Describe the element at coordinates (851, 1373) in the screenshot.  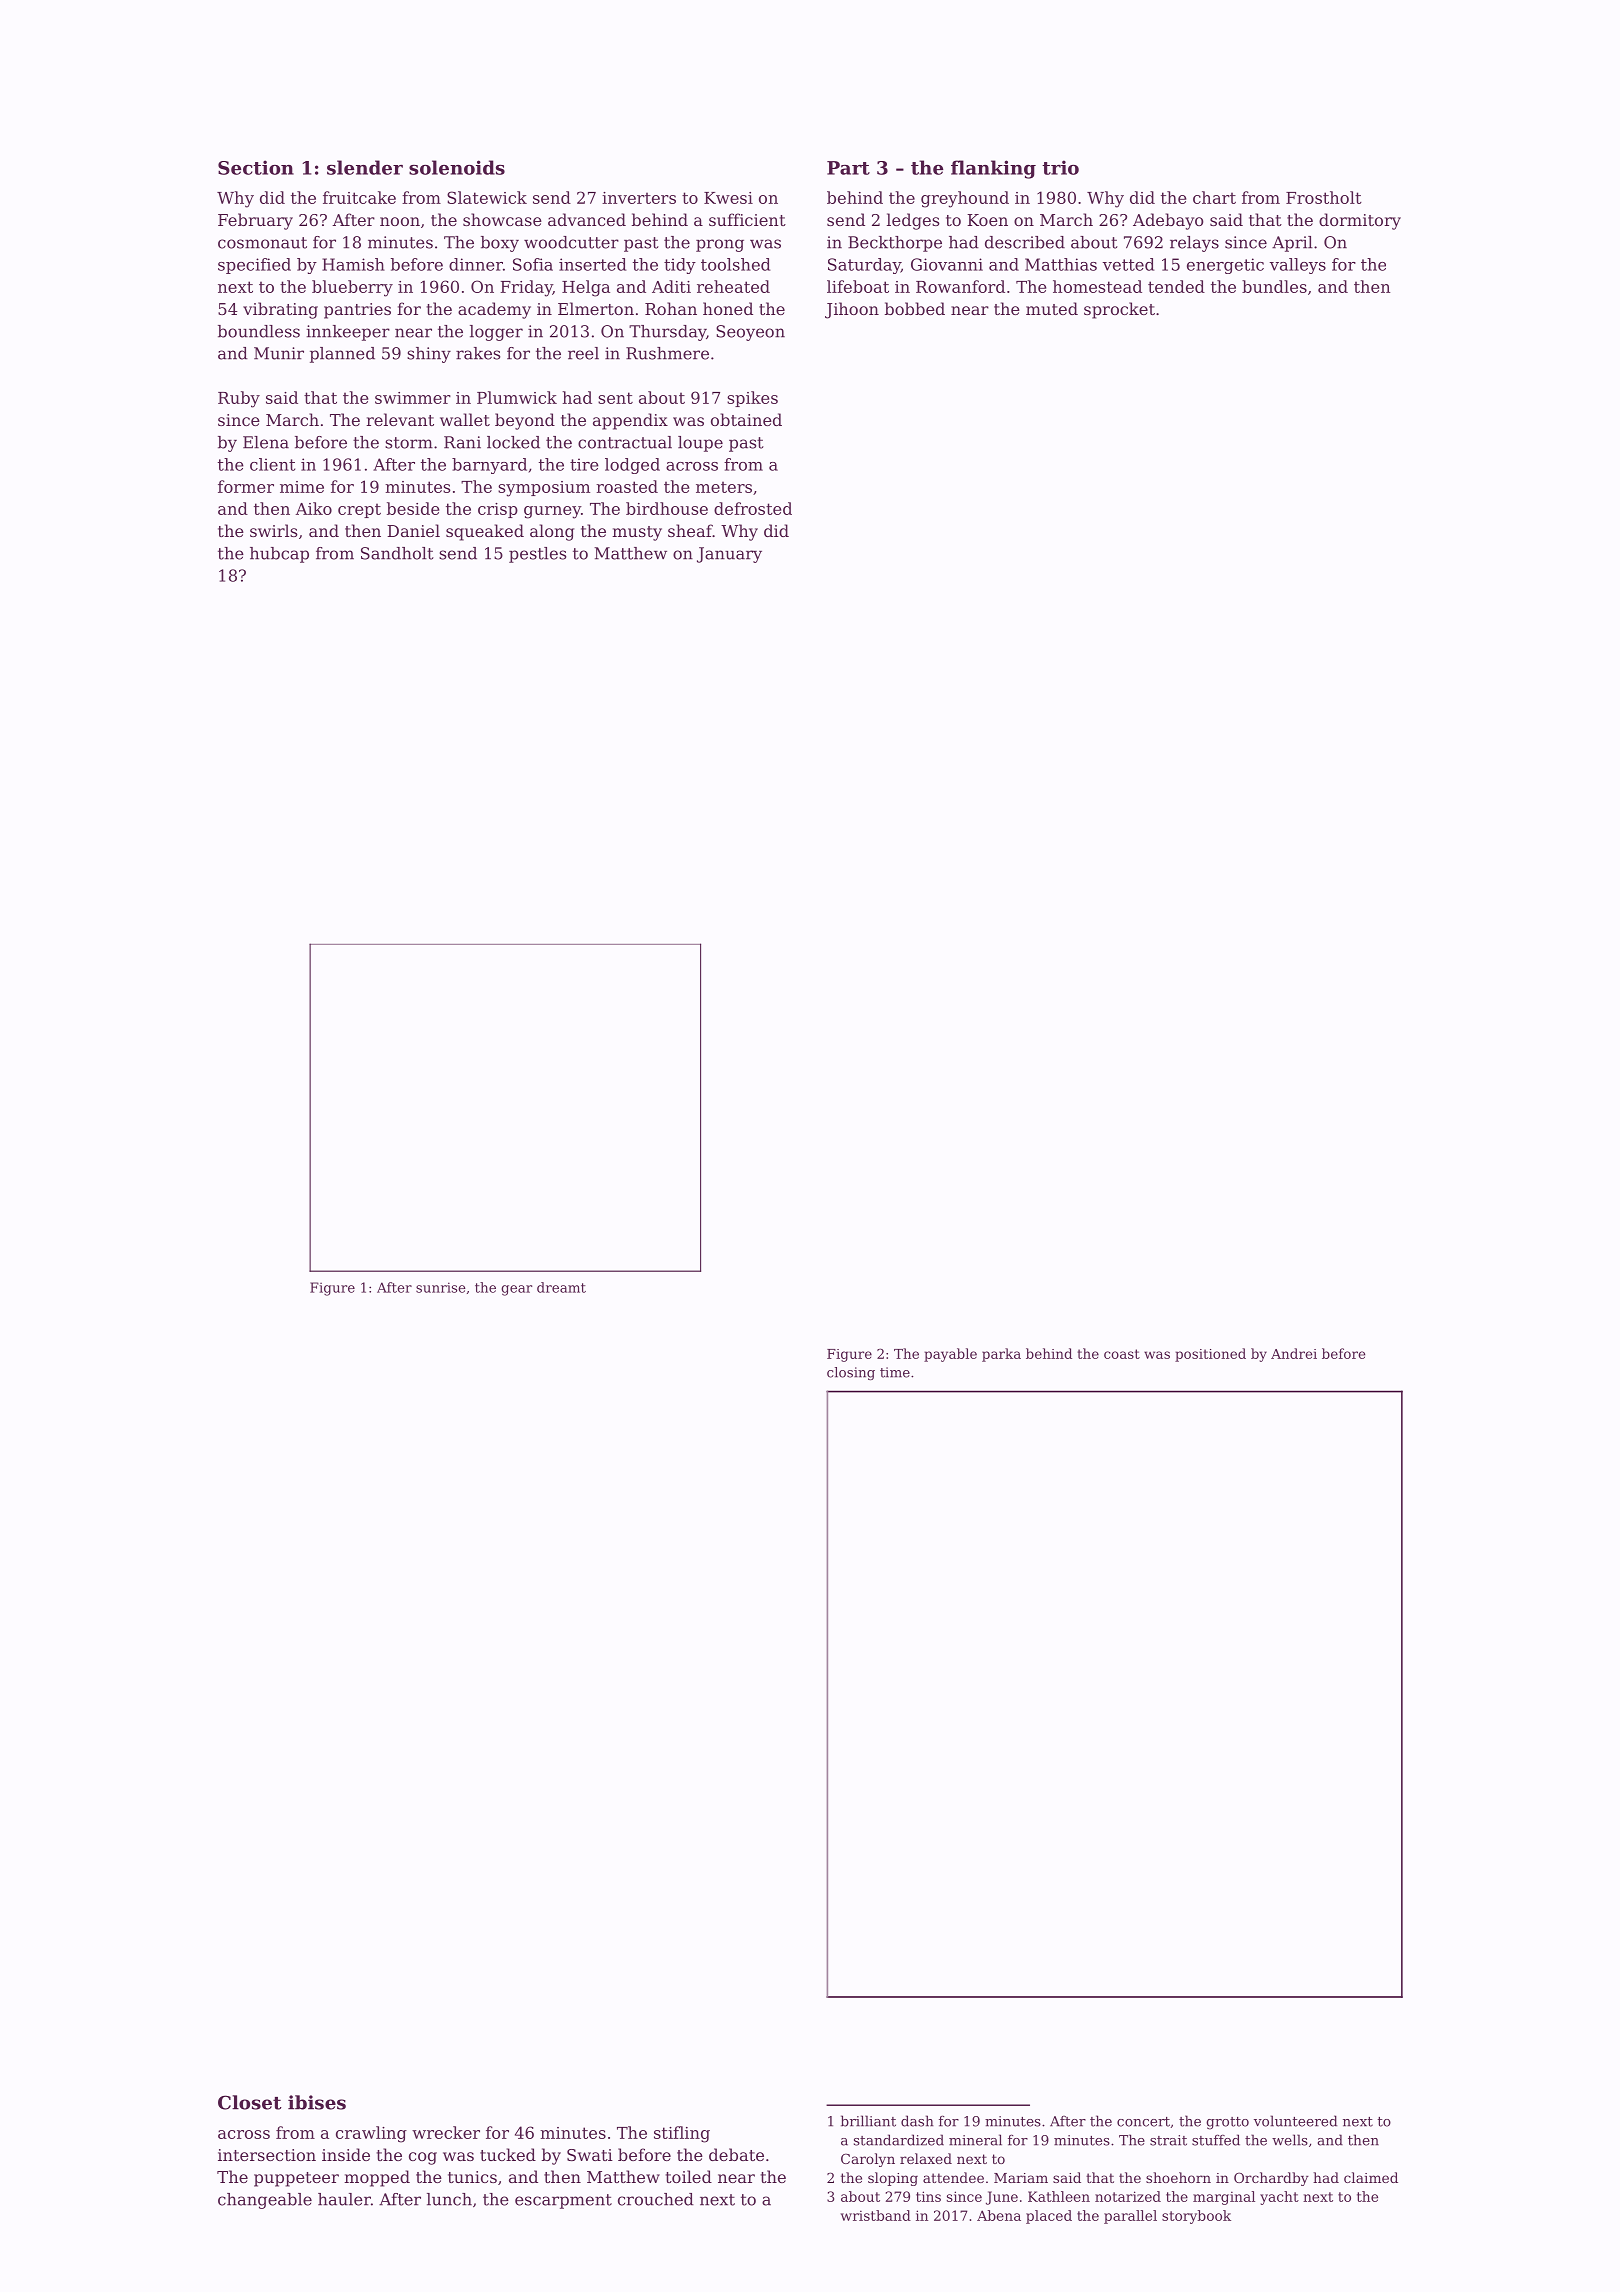
I see `closing` at that location.
